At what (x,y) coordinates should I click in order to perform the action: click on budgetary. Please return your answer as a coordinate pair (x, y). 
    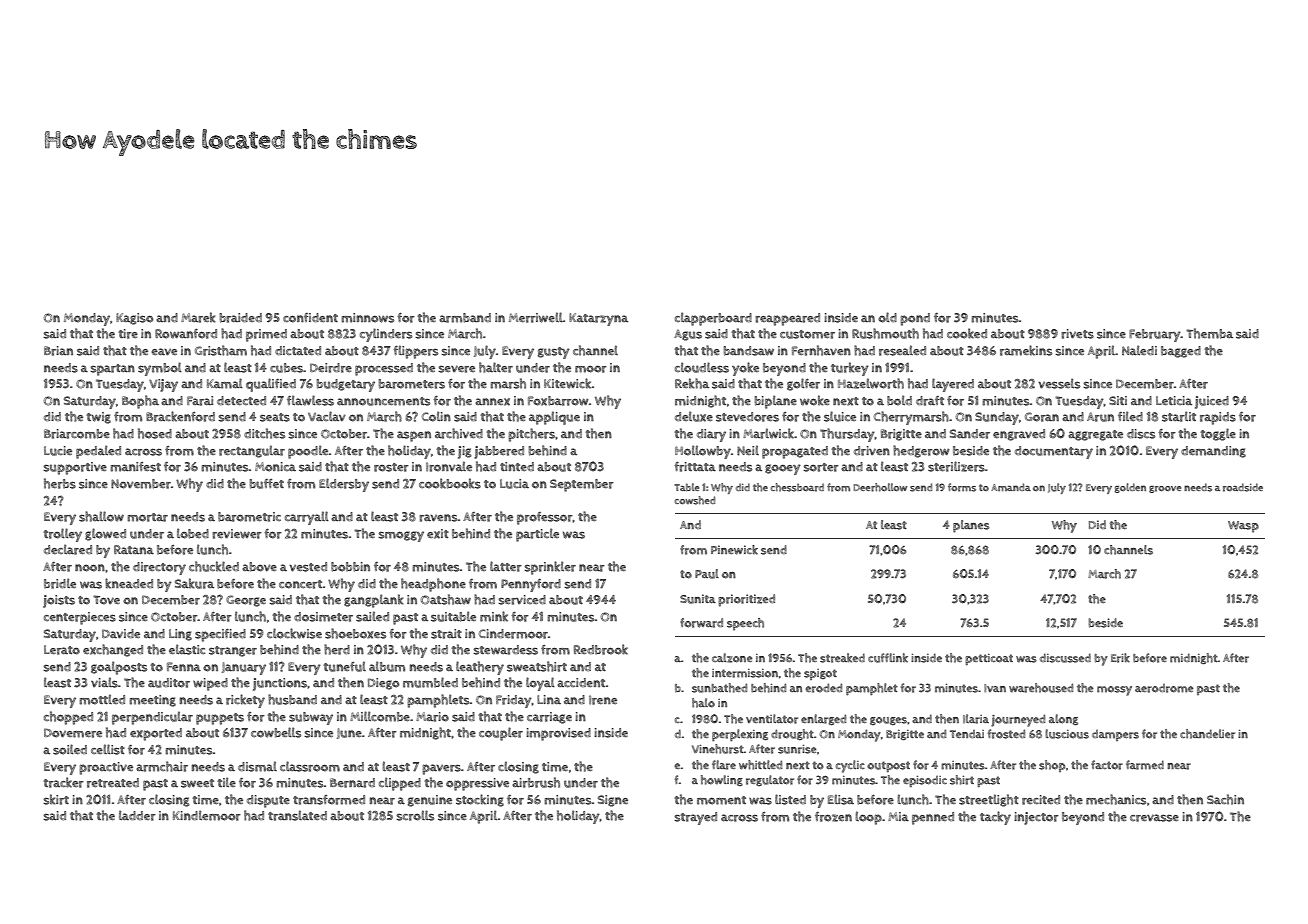
    Looking at the image, I should click on (346, 385).
